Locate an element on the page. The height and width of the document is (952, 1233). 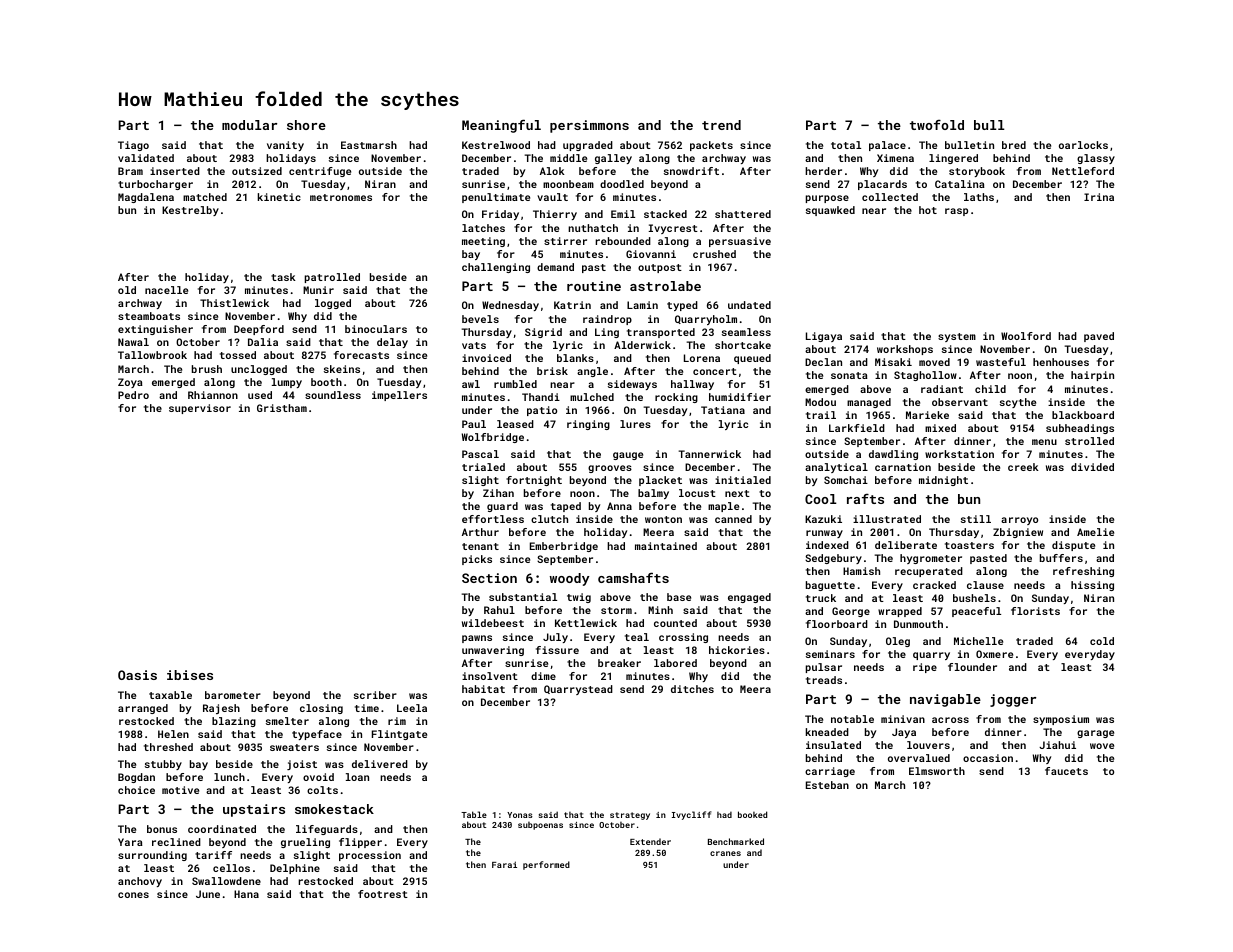
trend is located at coordinates (721, 125).
